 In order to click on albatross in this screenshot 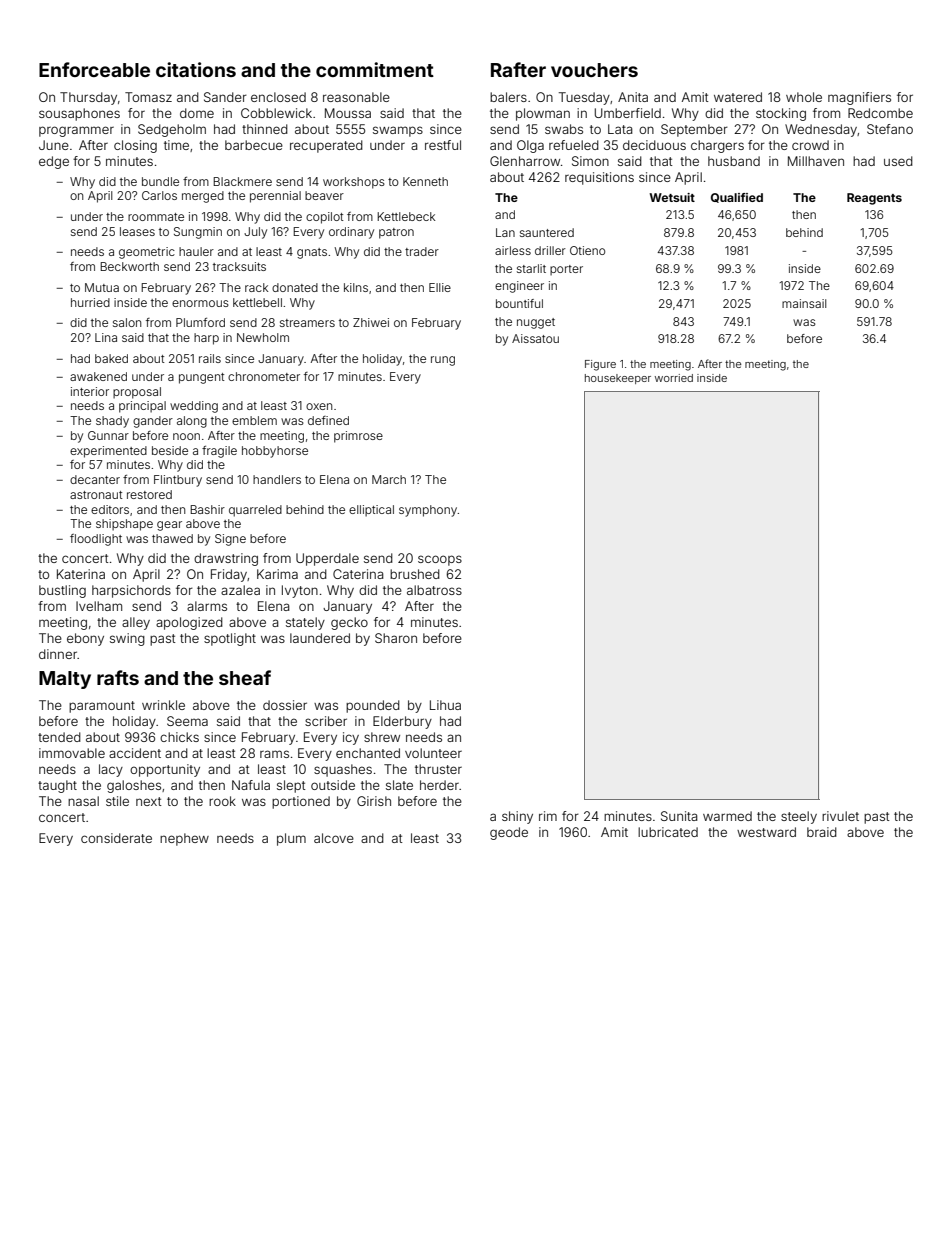, I will do `click(434, 590)`.
